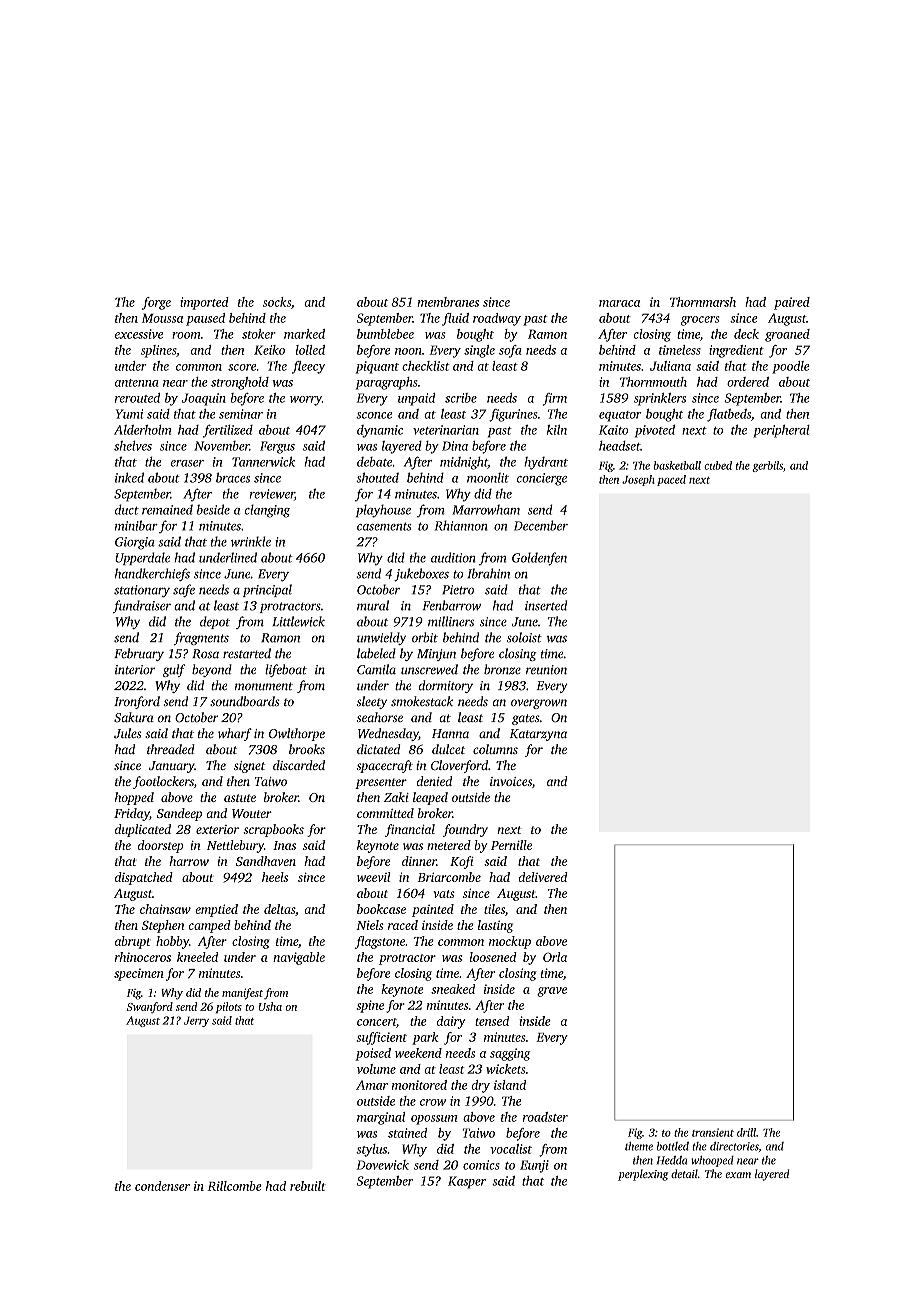 The width and height of the page is (924, 1308). Describe the element at coordinates (543, 877) in the page. I see `delivered` at that location.
